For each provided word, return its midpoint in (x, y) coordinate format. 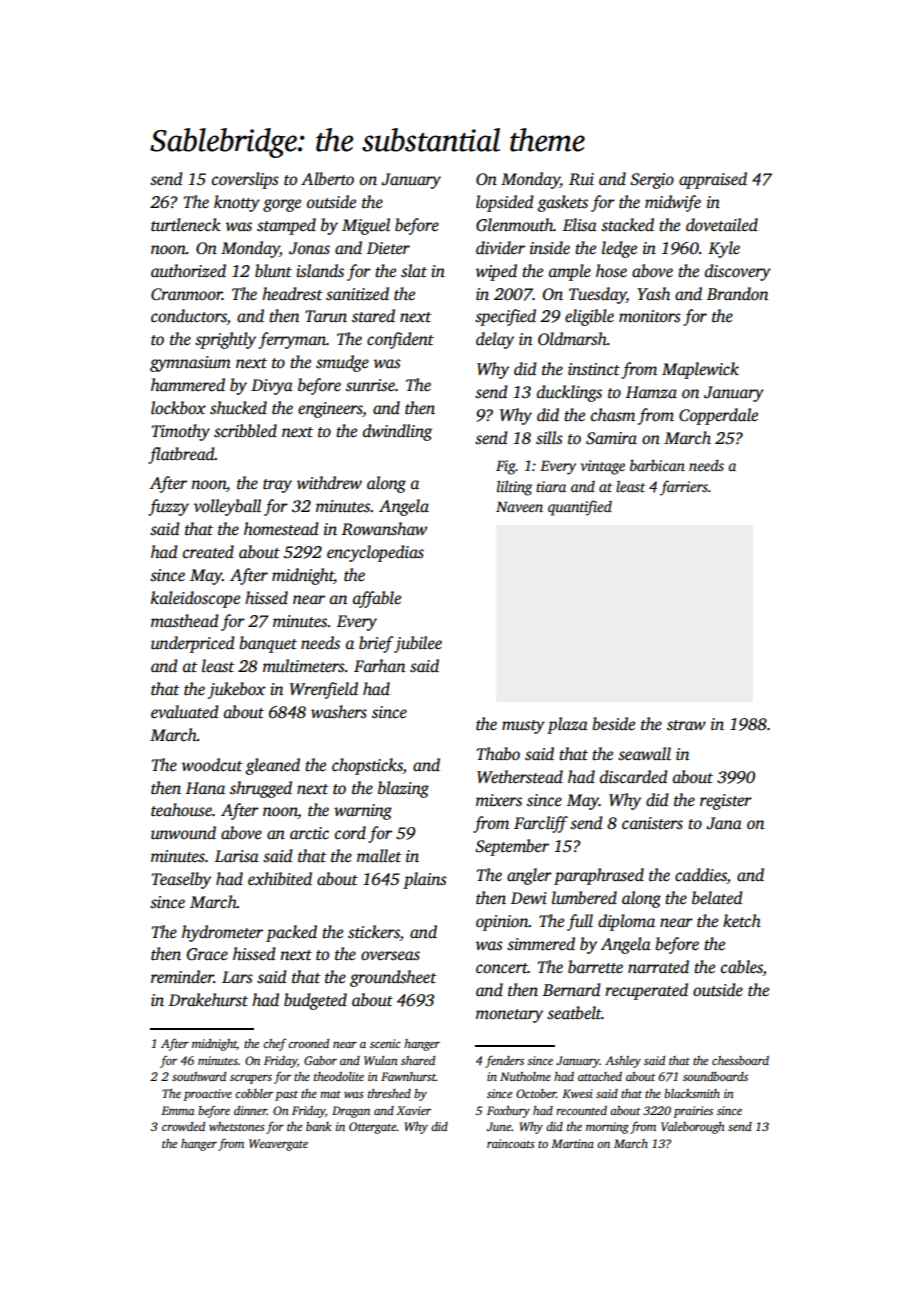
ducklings (569, 393)
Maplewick (700, 370)
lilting (514, 488)
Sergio (652, 181)
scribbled (245, 431)
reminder (182, 977)
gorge (282, 205)
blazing (403, 789)
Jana (724, 823)
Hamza (651, 392)
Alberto (327, 179)
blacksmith (692, 1093)
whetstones (237, 1126)
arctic (309, 833)
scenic (385, 1043)
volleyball (227, 507)
